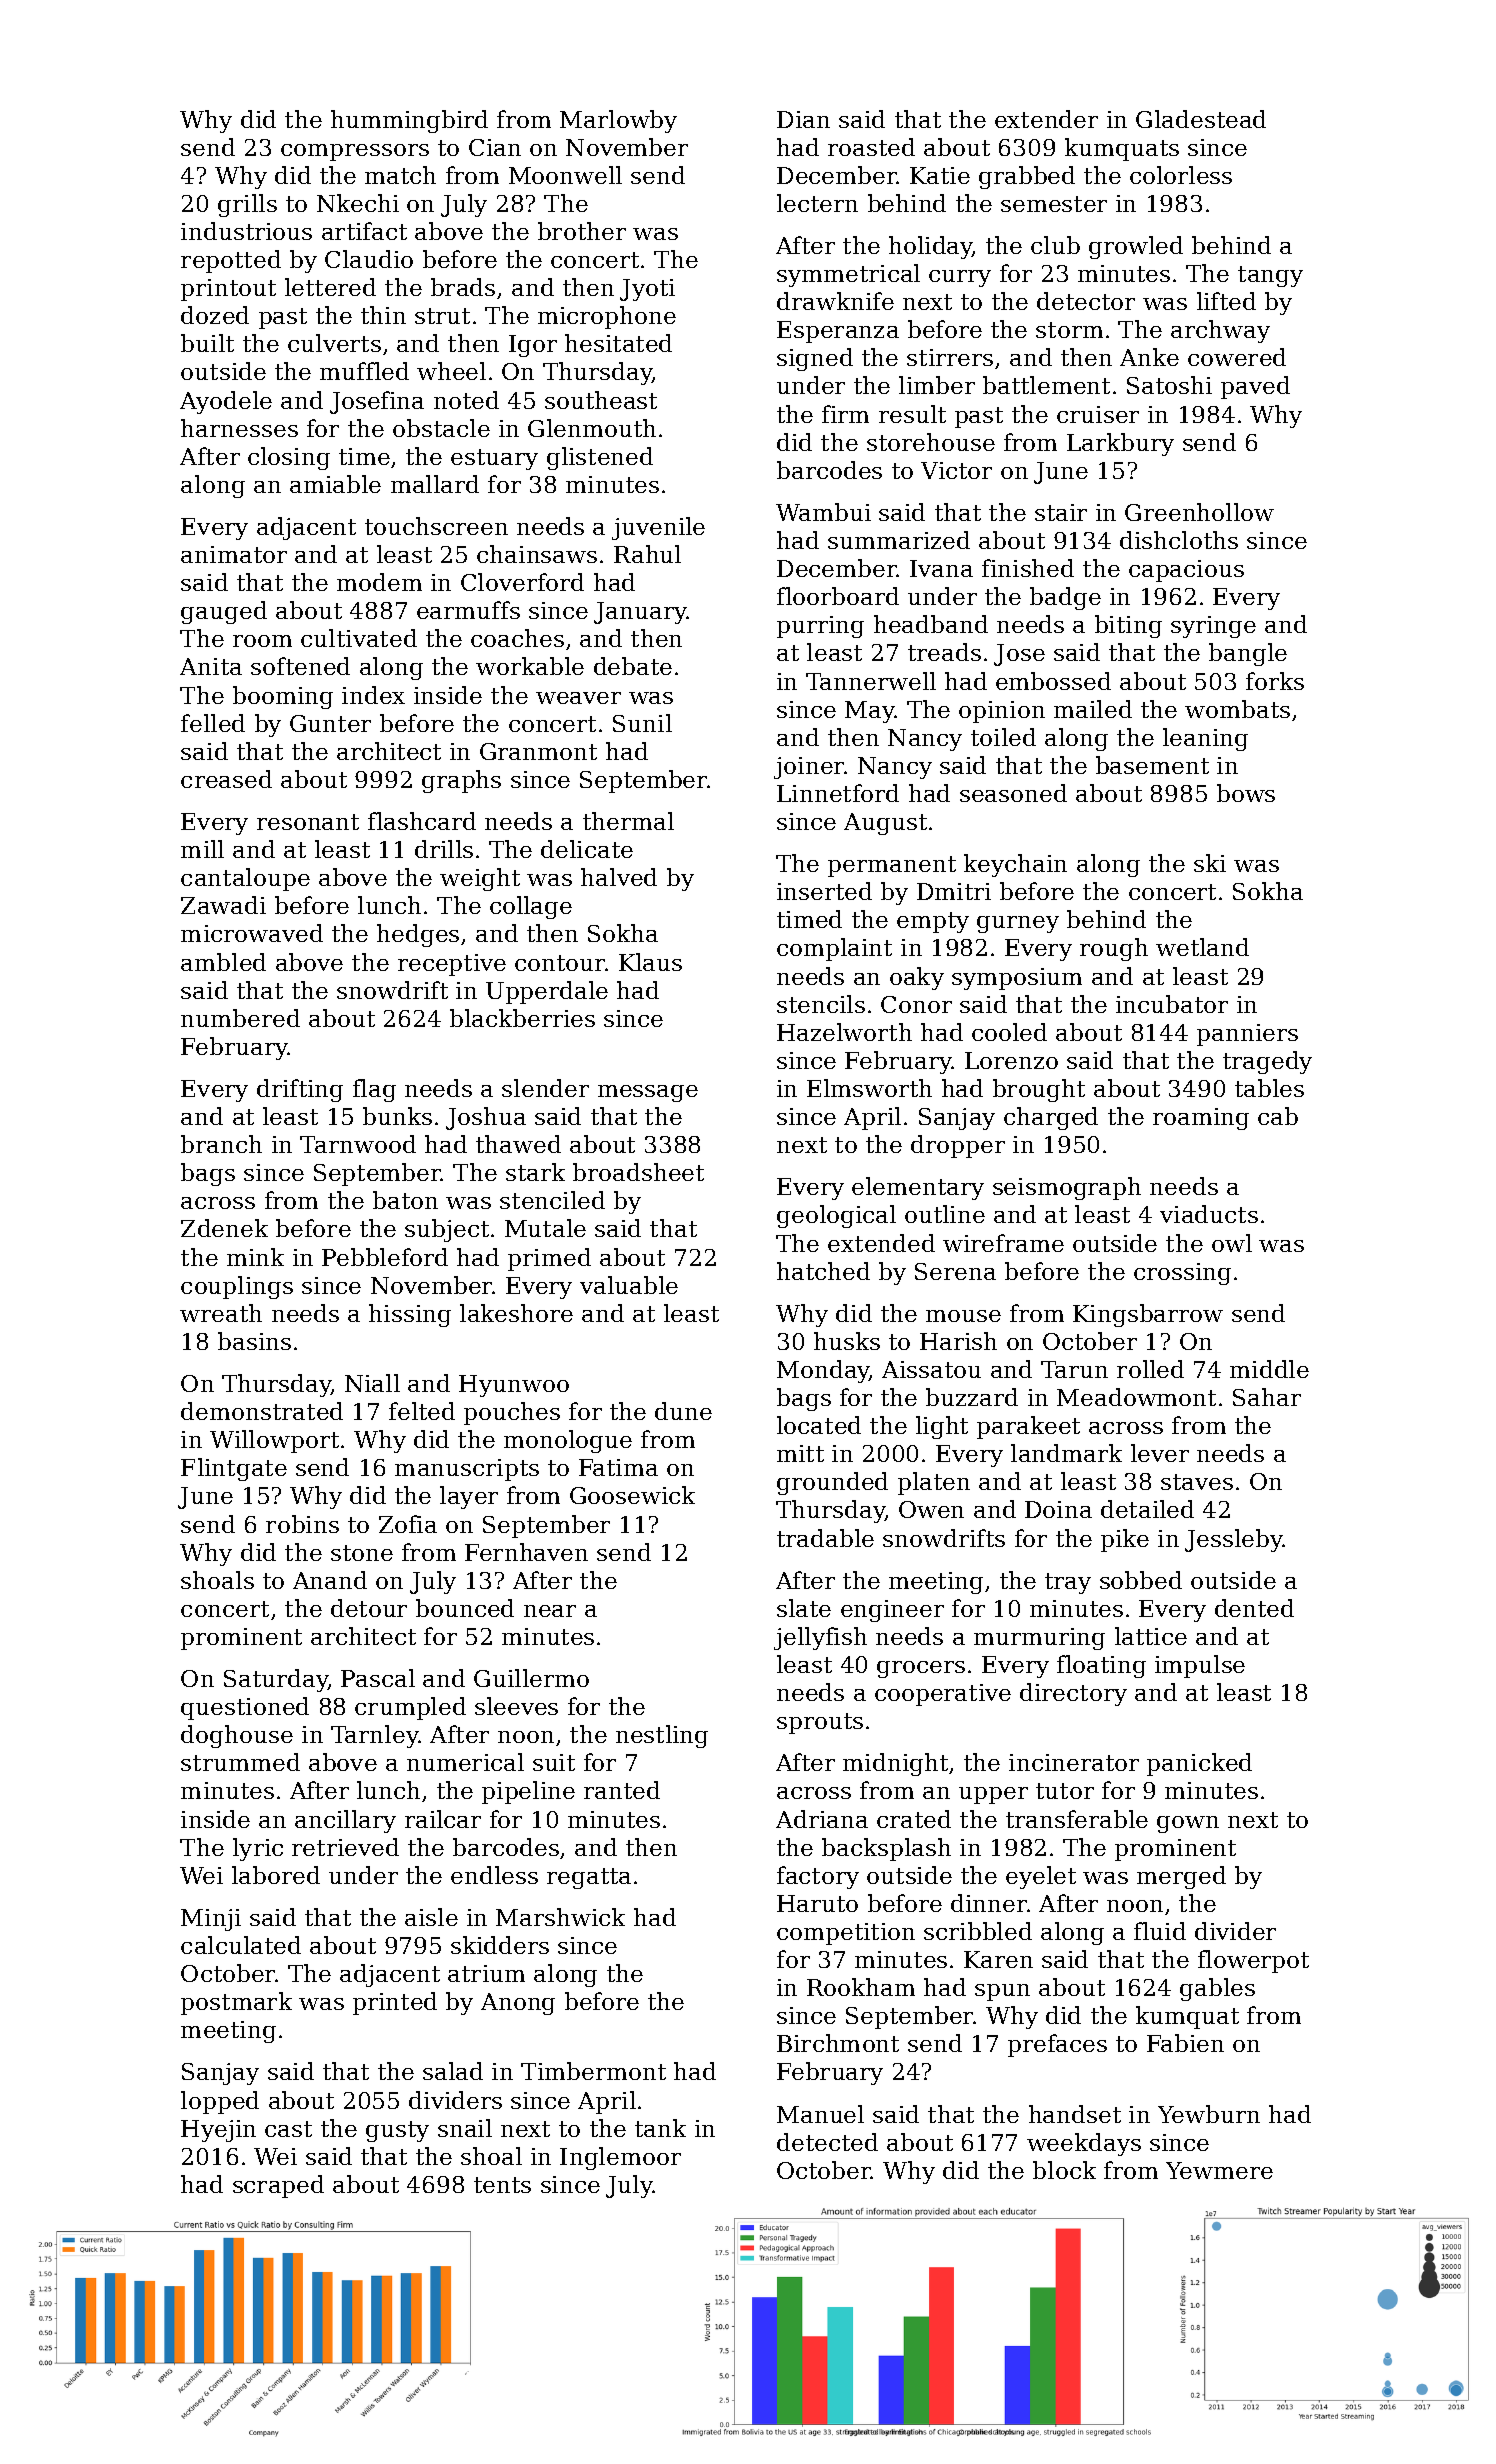  I want to click on suit, so click(554, 1762).
